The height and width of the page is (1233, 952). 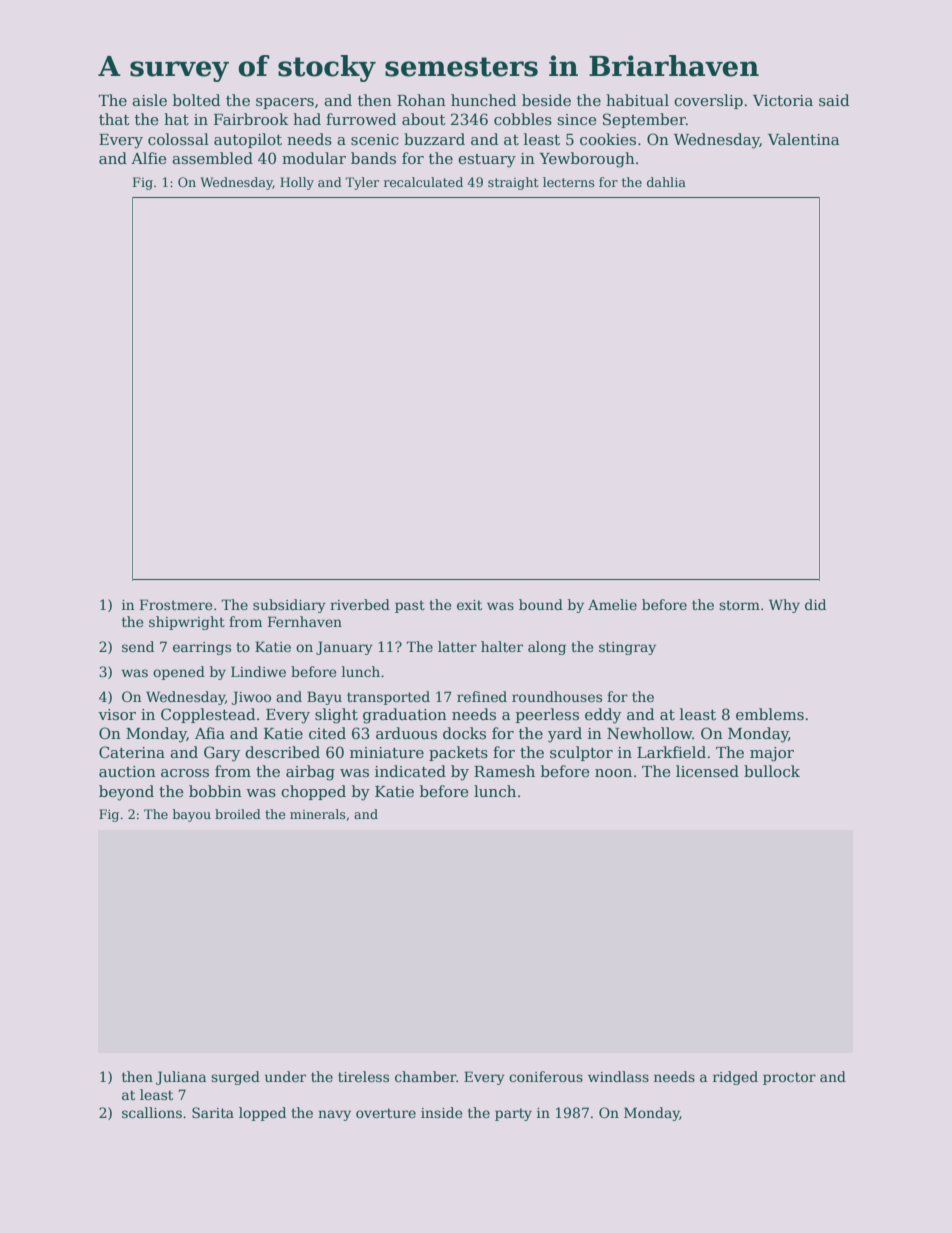 I want to click on subsidiary, so click(x=289, y=606).
